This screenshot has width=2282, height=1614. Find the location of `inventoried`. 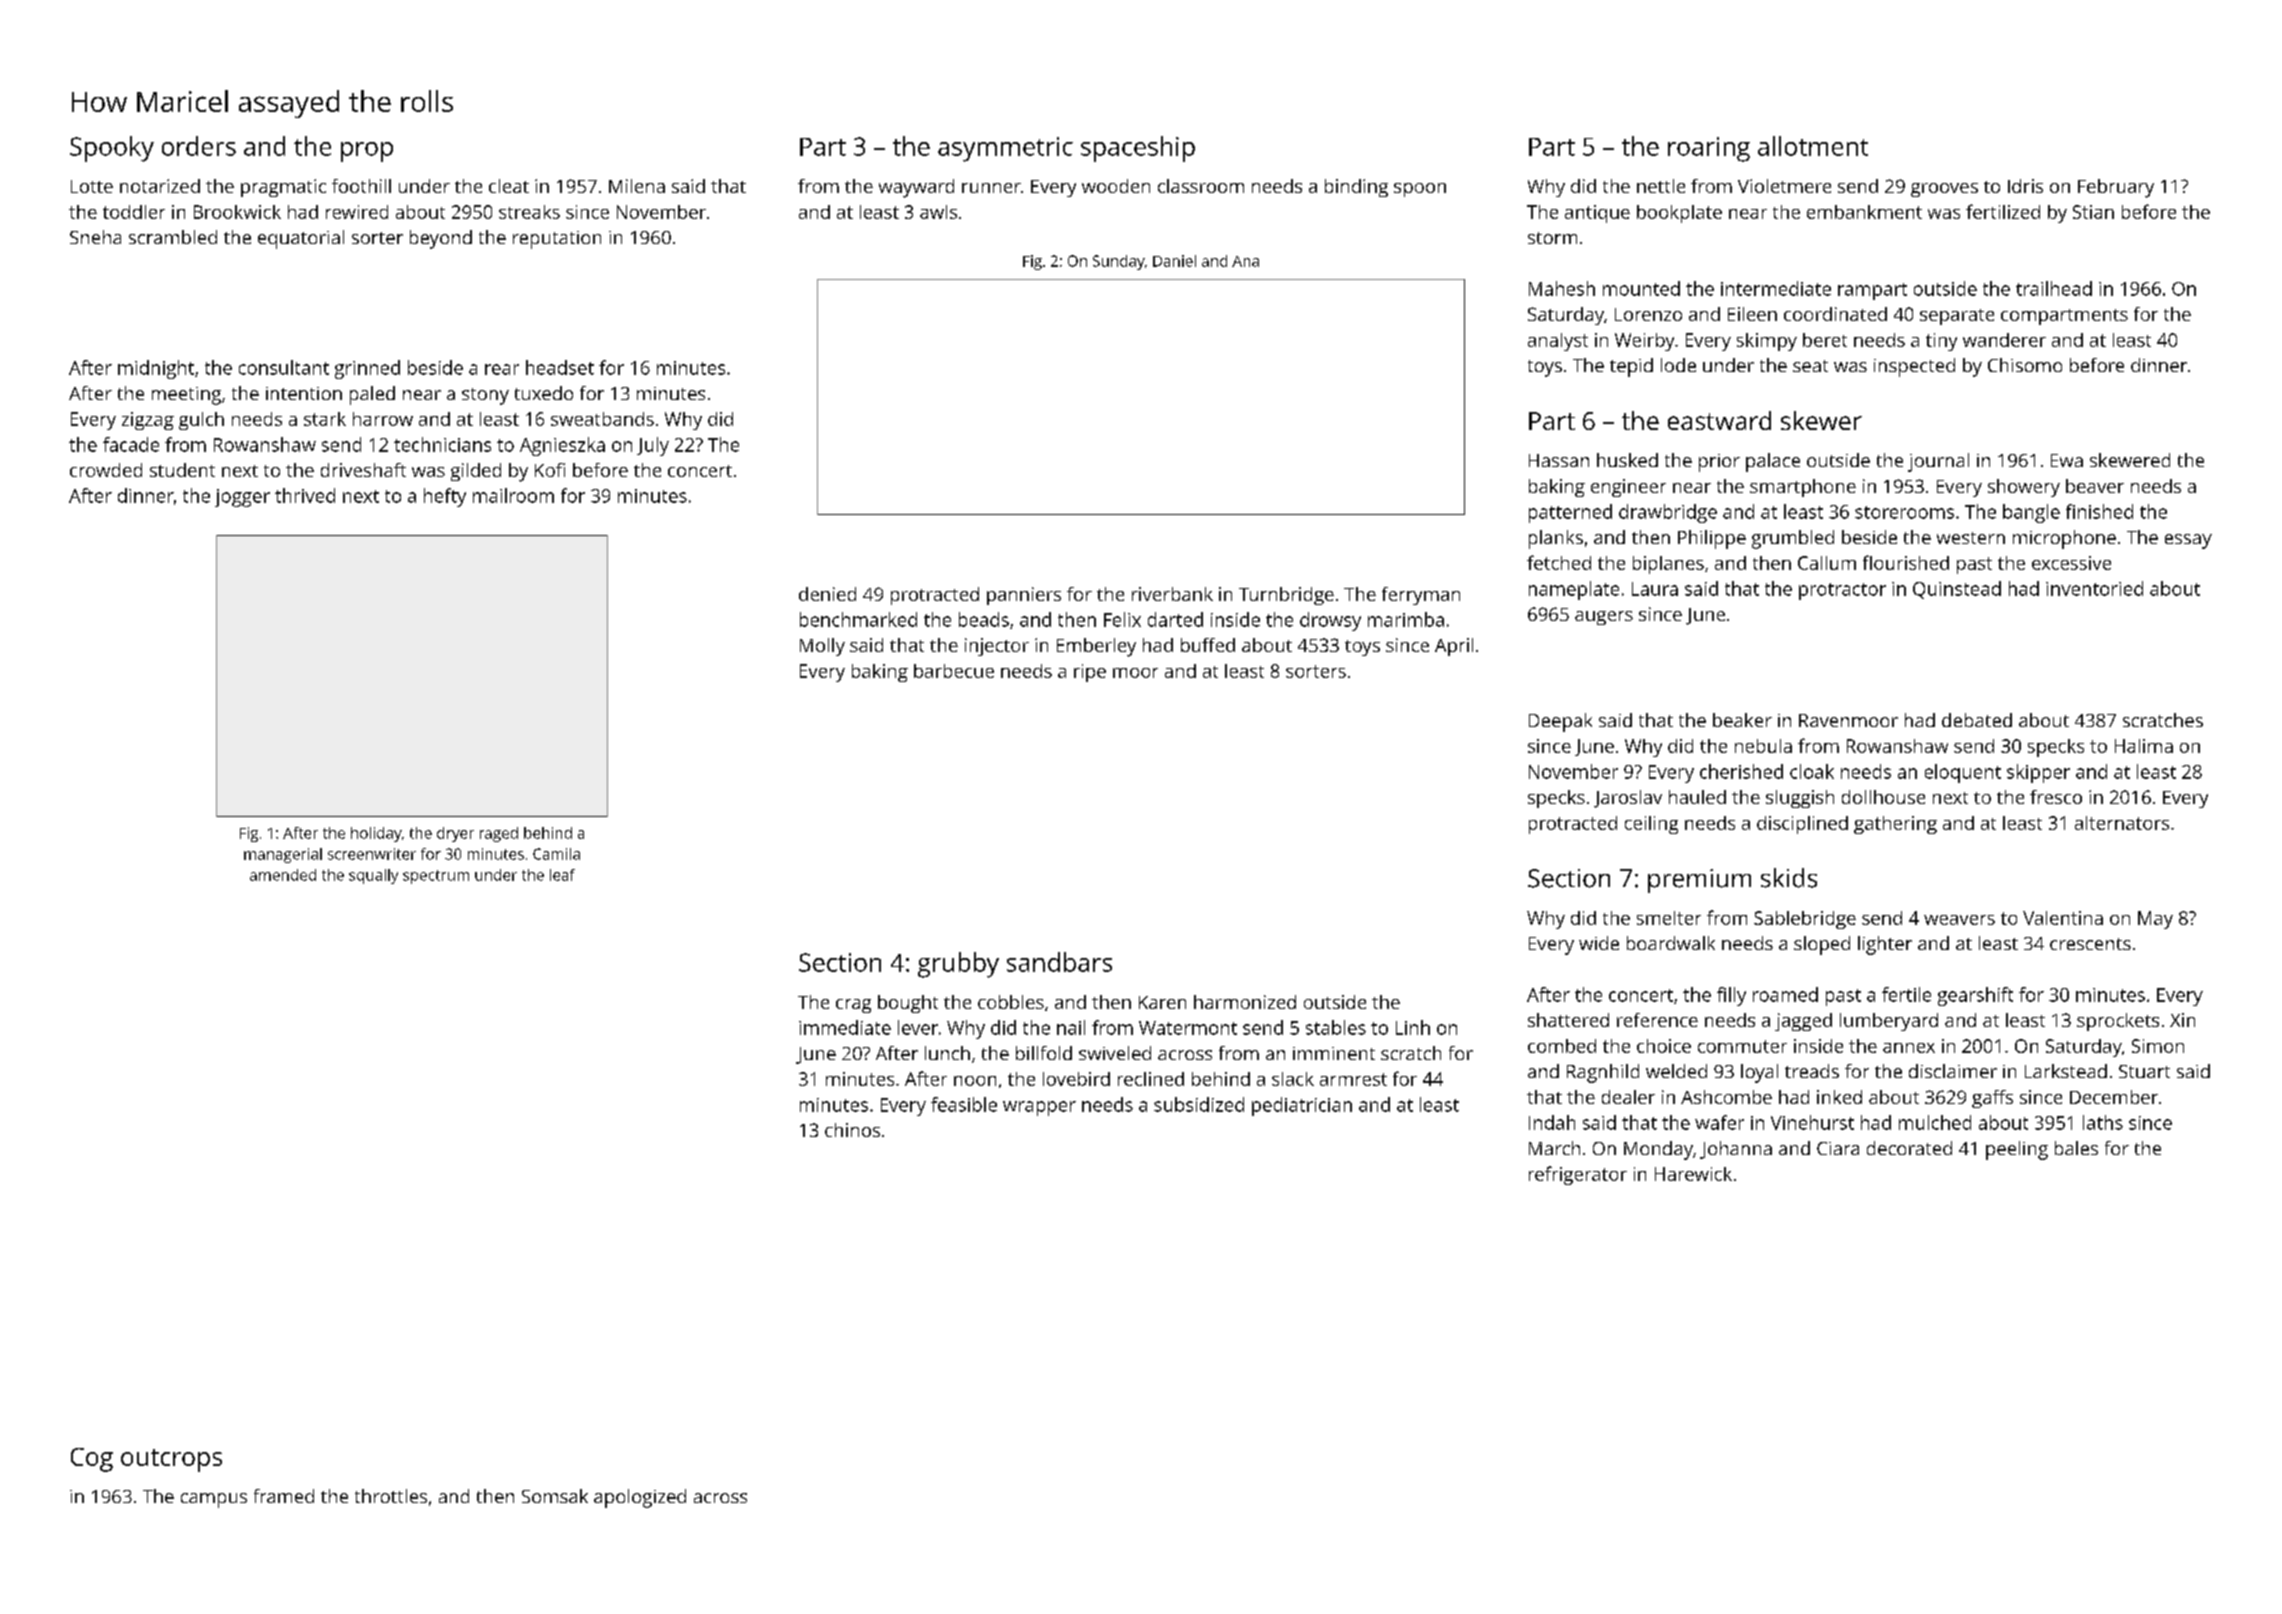

inventoried is located at coordinates (2094, 588).
